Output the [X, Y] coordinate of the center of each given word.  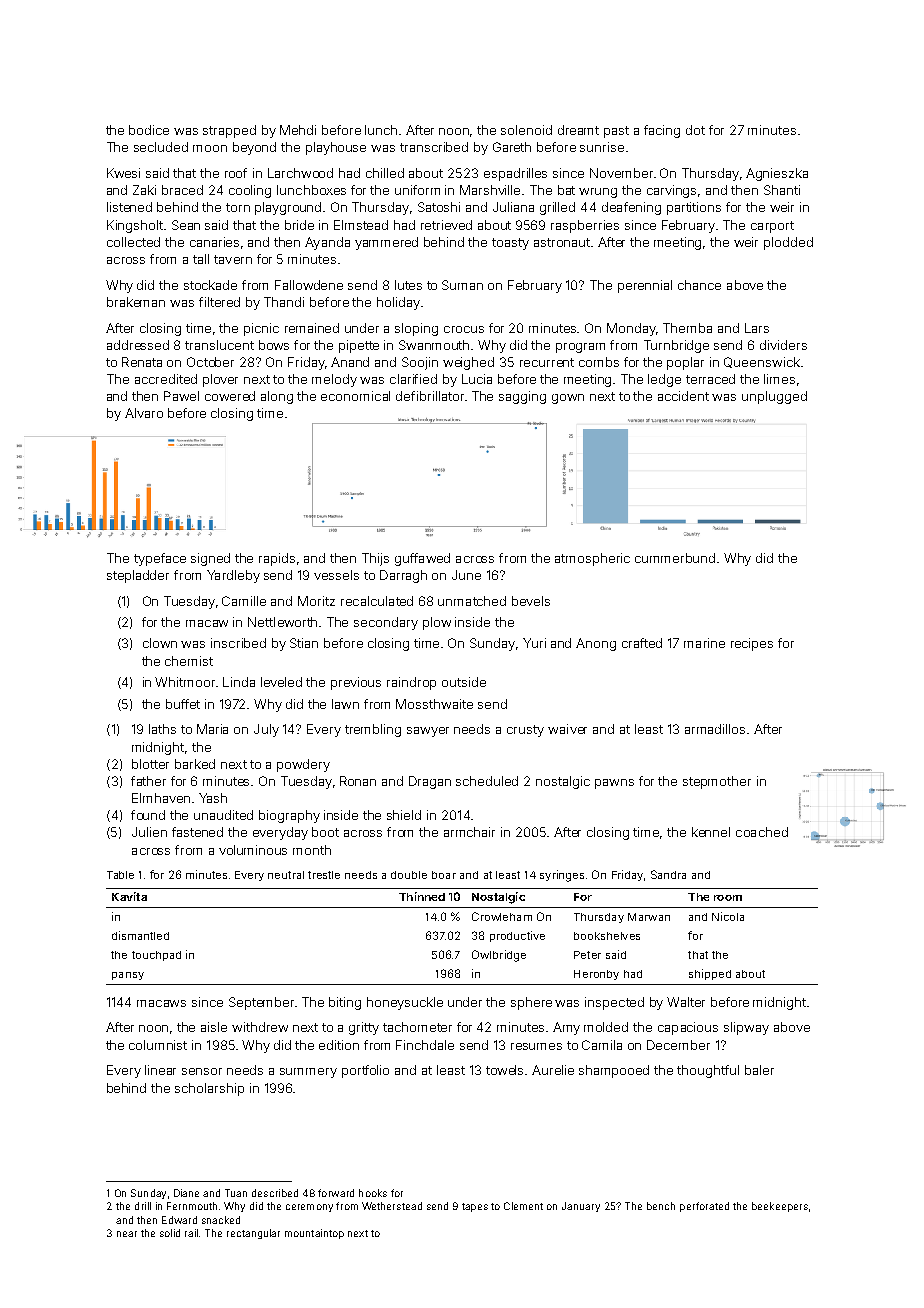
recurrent [547, 362]
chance [699, 285]
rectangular [253, 1234]
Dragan [430, 782]
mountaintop [314, 1234]
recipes [752, 644]
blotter [150, 764]
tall [201, 259]
